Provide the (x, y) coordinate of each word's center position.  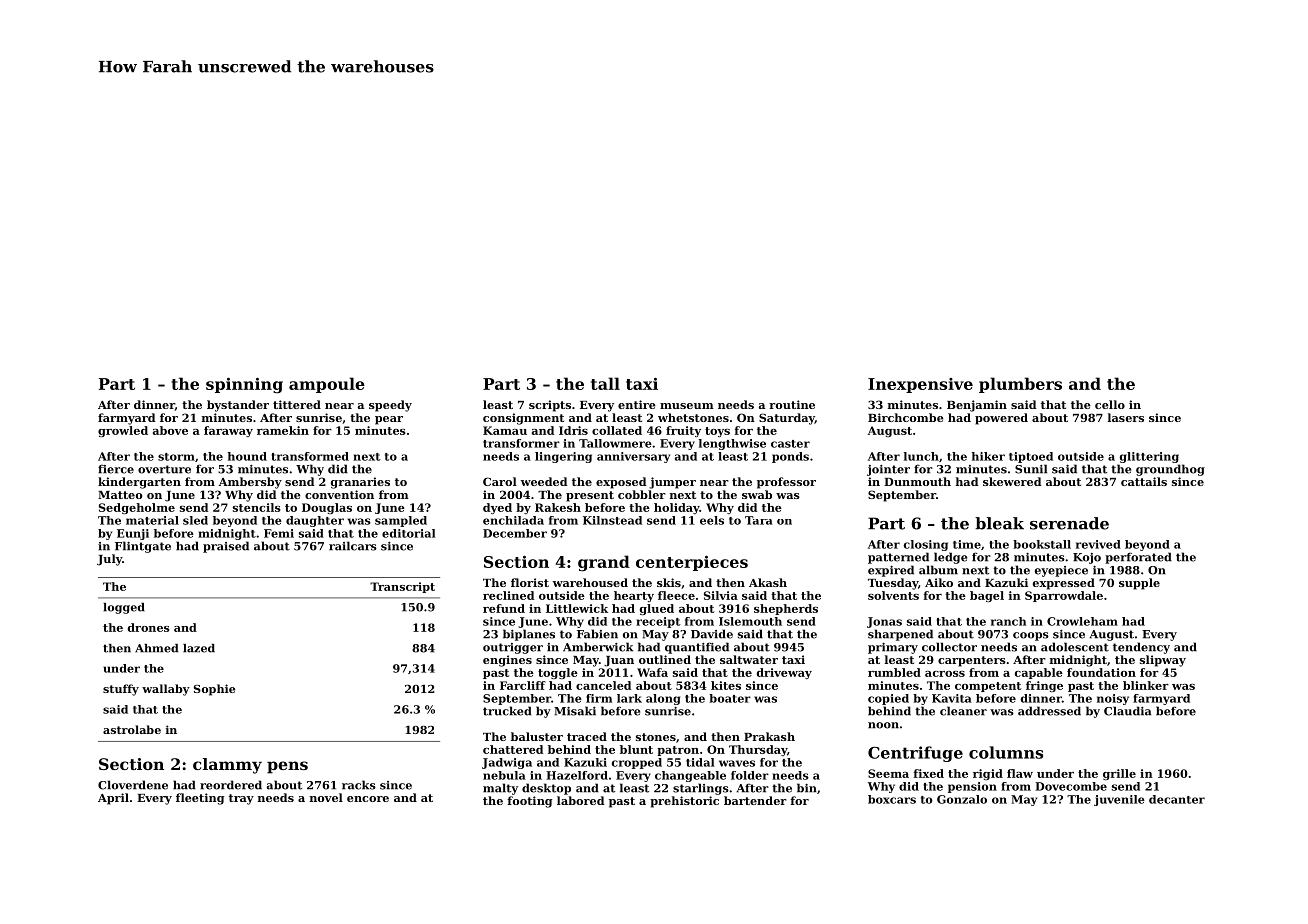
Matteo (120, 495)
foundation (1101, 672)
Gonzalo (962, 799)
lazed (199, 648)
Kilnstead (612, 520)
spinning (244, 386)
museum (687, 406)
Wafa (652, 672)
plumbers (1020, 385)
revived (1098, 544)
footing (529, 802)
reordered (231, 785)
